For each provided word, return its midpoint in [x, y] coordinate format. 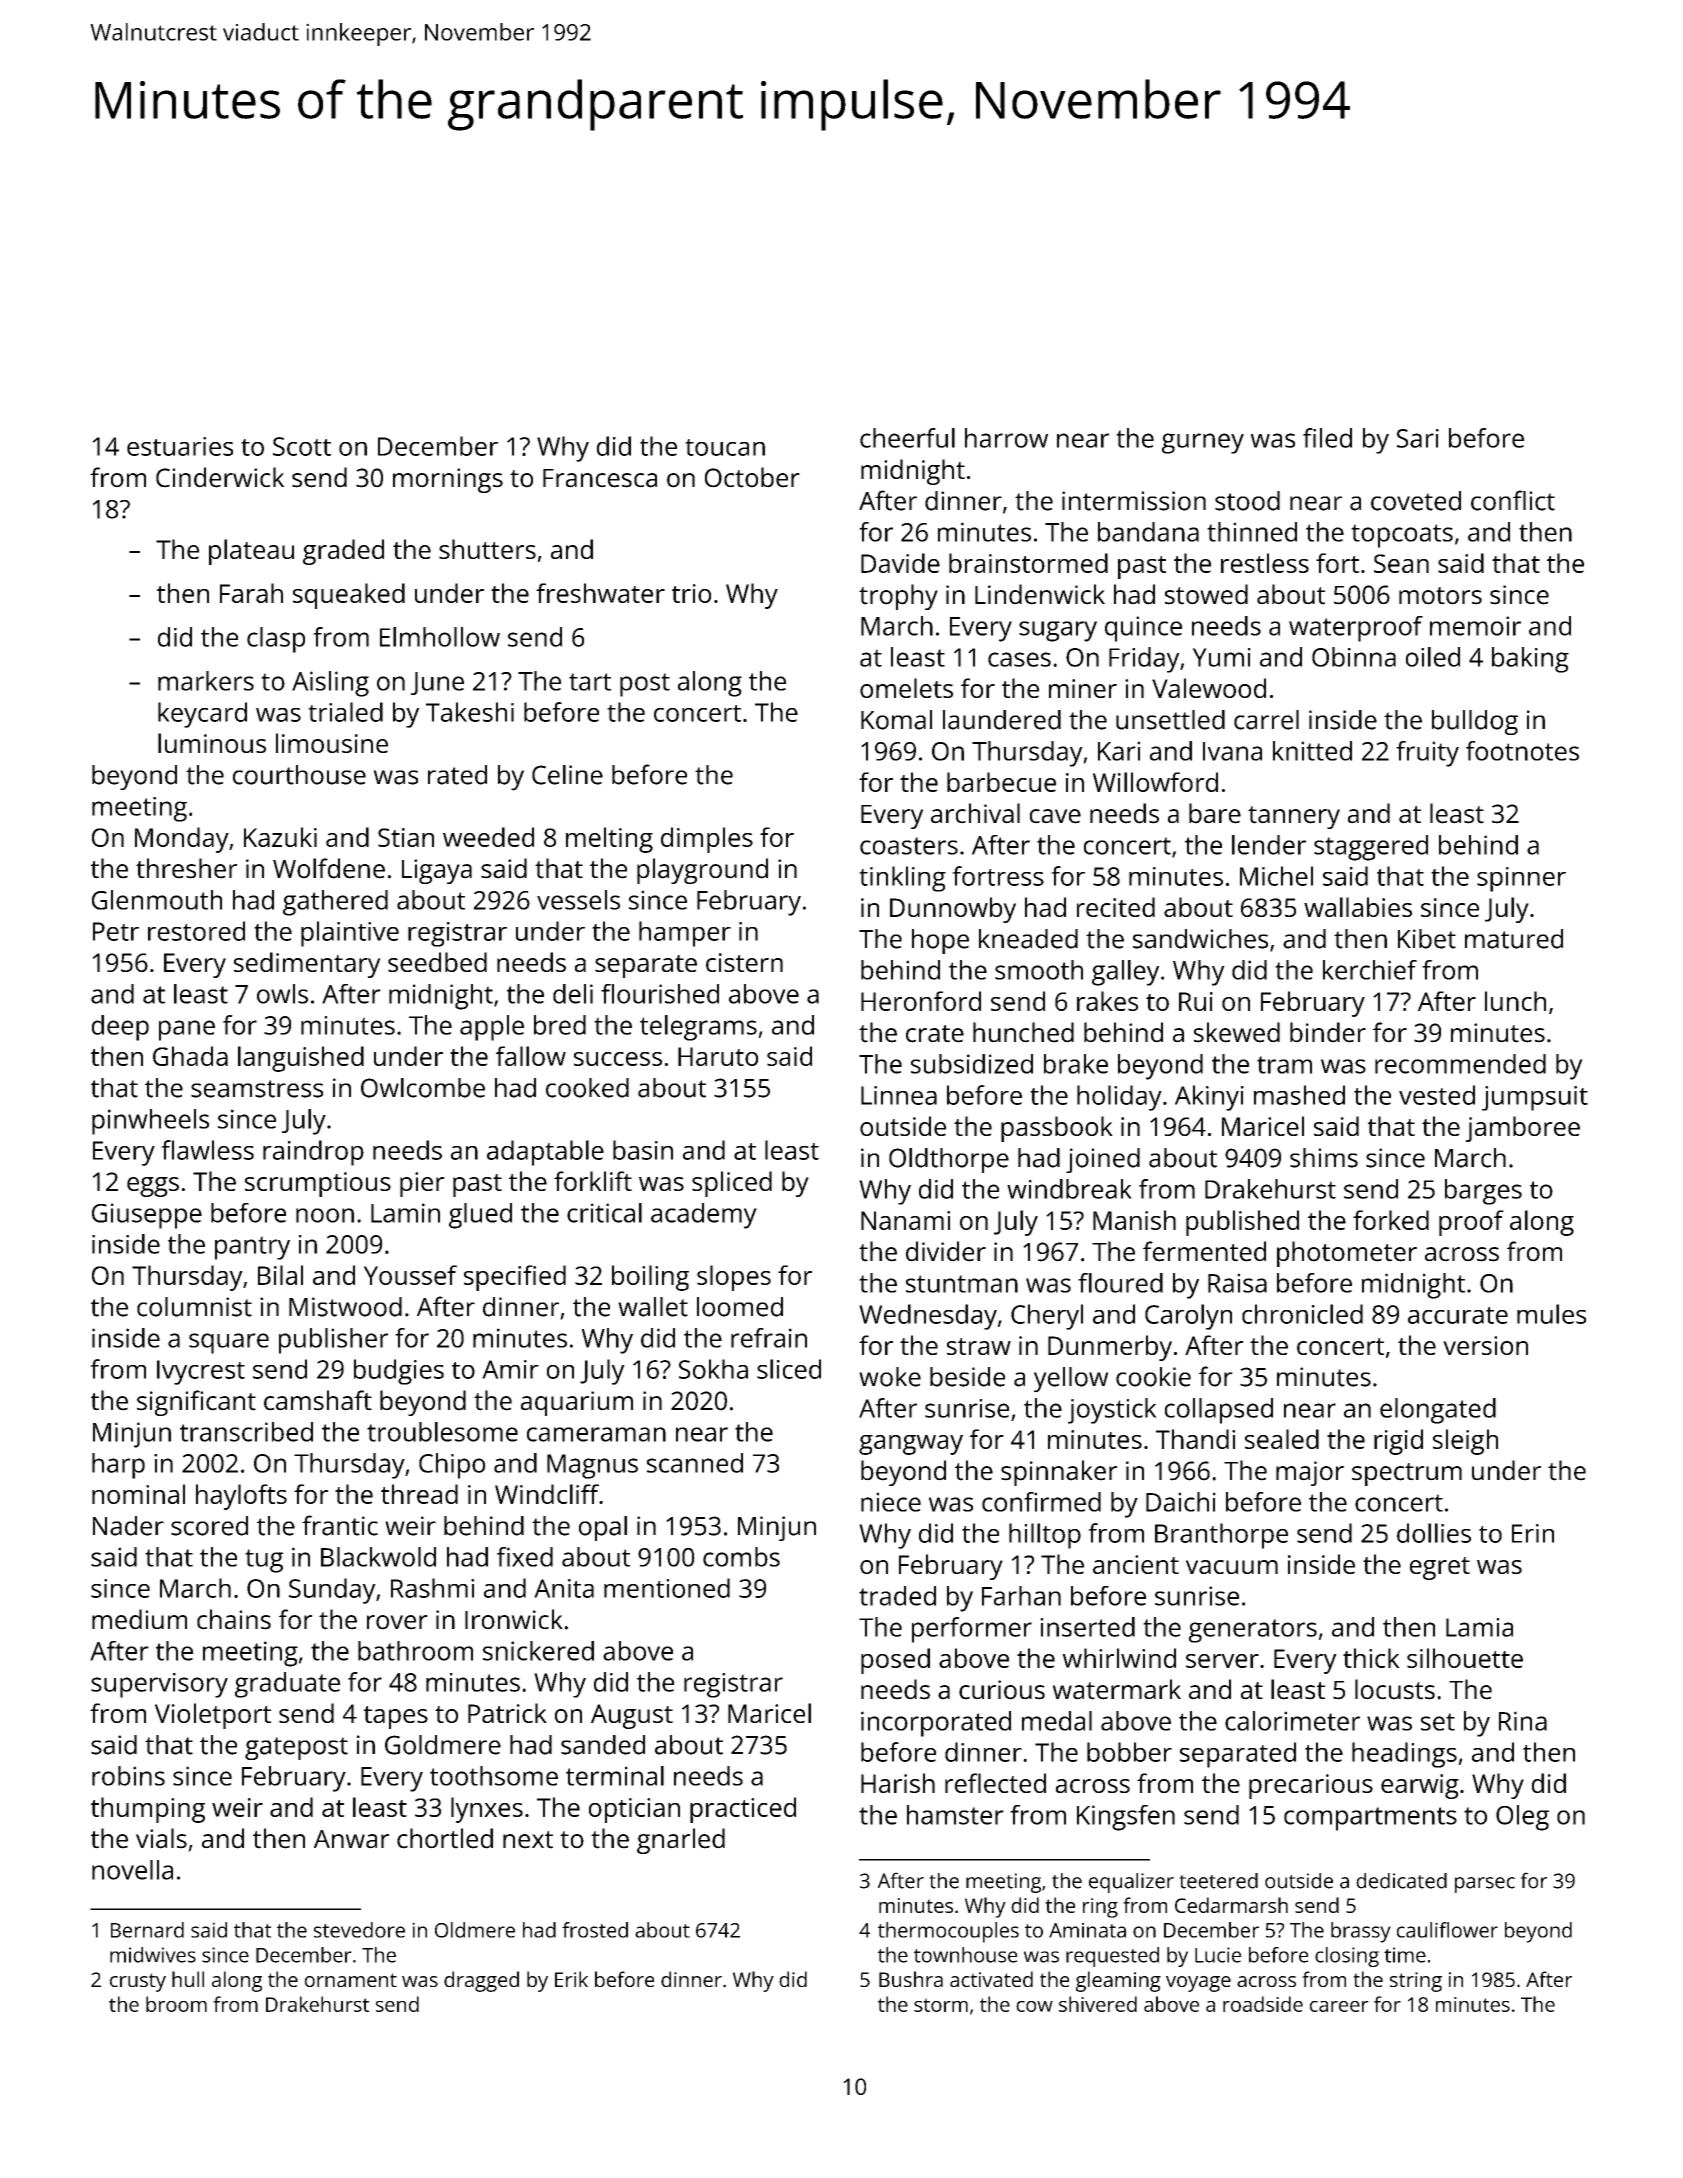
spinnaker [1059, 1473]
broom [176, 2004]
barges [1483, 1192]
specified [515, 1278]
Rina [1523, 1721]
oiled [1433, 657]
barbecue [1001, 782]
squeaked [349, 596]
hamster [955, 1815]
